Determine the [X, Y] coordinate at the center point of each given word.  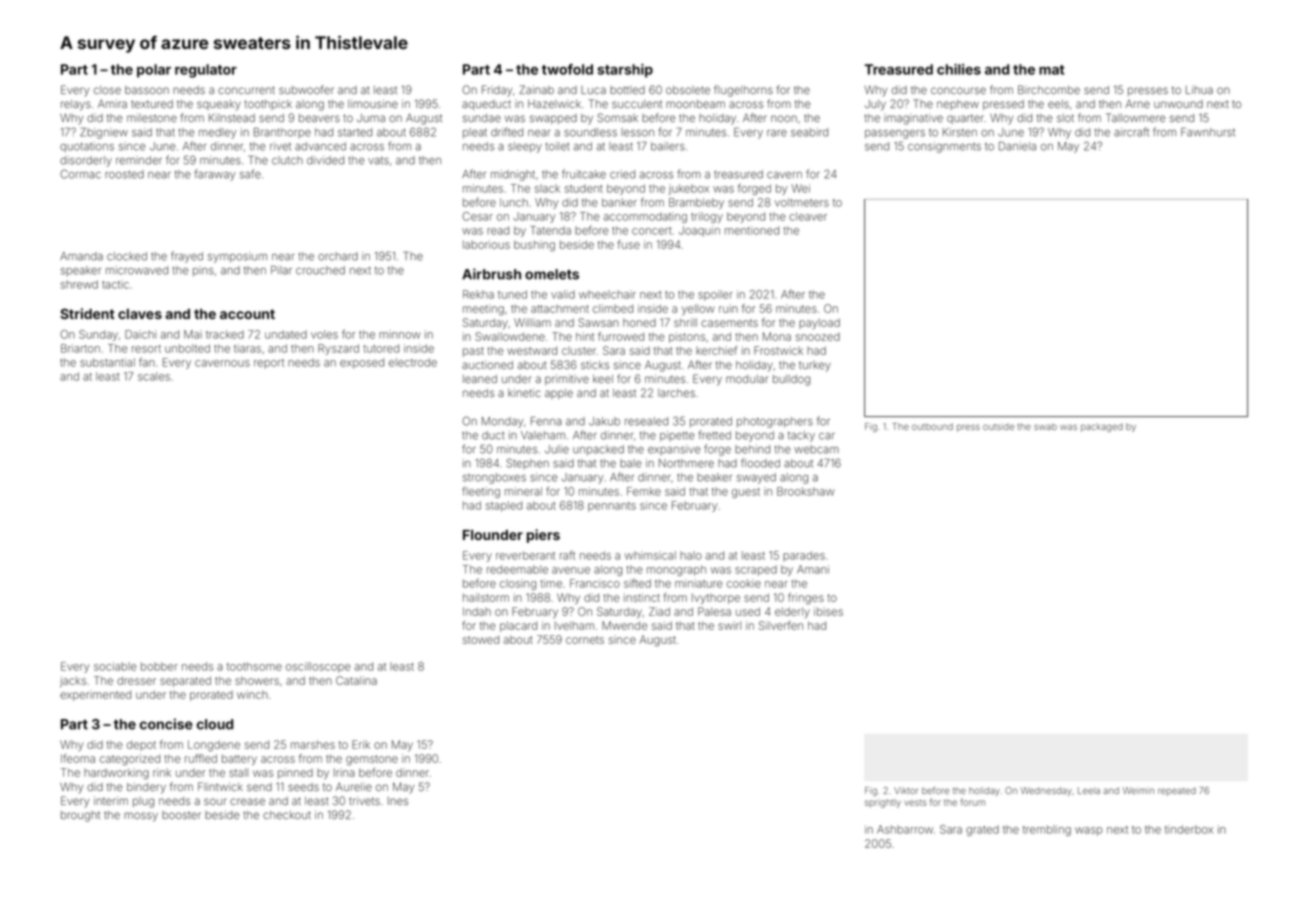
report [269, 364]
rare [777, 133]
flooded [760, 463]
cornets [585, 640]
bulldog [791, 380]
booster [181, 815]
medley [217, 133]
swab [1045, 426]
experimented [95, 695]
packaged [1102, 427]
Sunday [98, 335]
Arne [1137, 104]
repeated [1177, 791]
